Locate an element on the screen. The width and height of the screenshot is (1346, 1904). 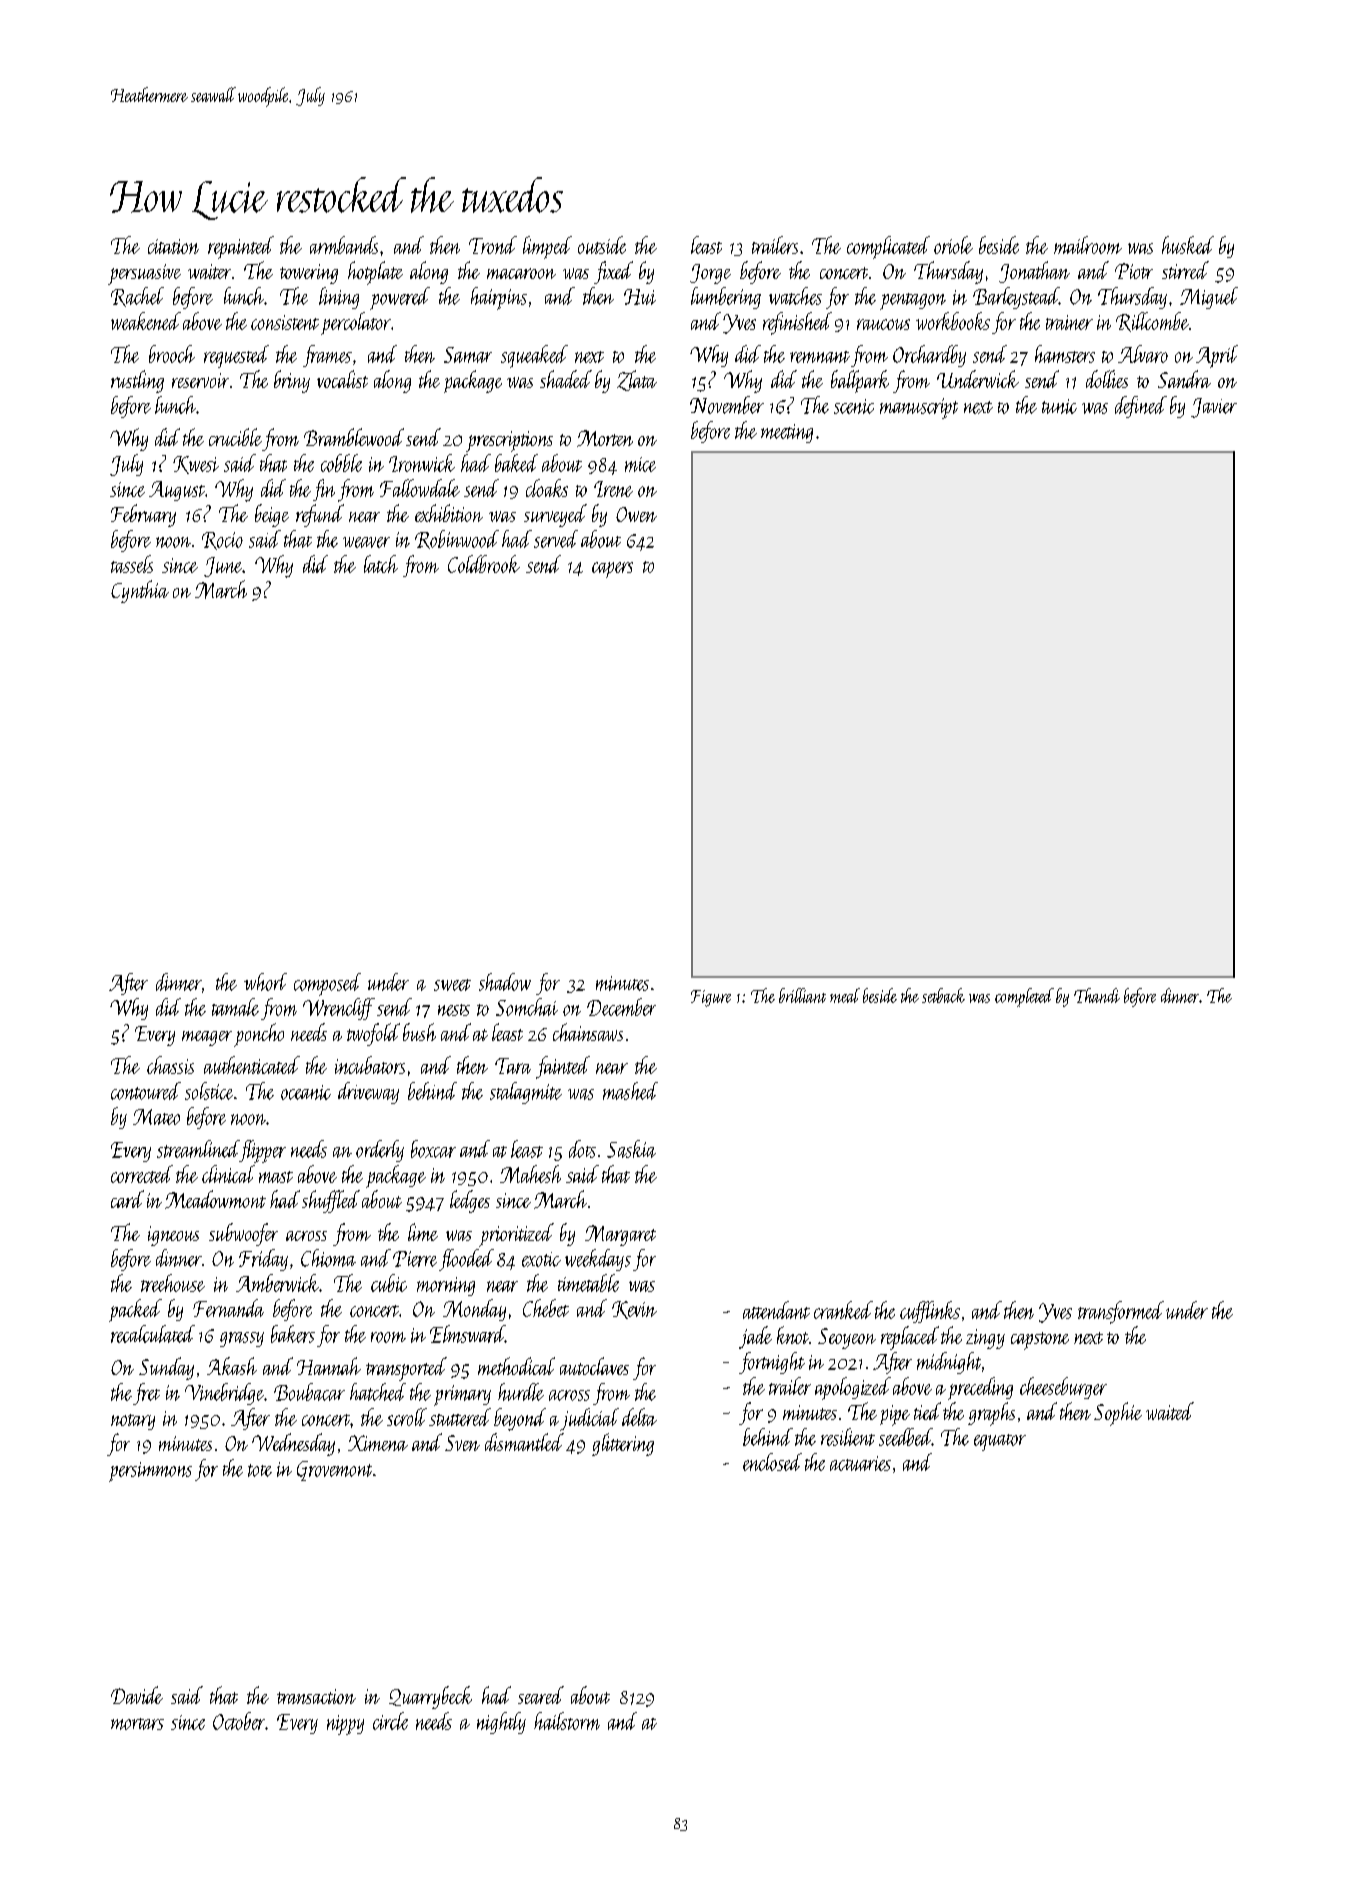
prescriptions is located at coordinates (509, 441).
